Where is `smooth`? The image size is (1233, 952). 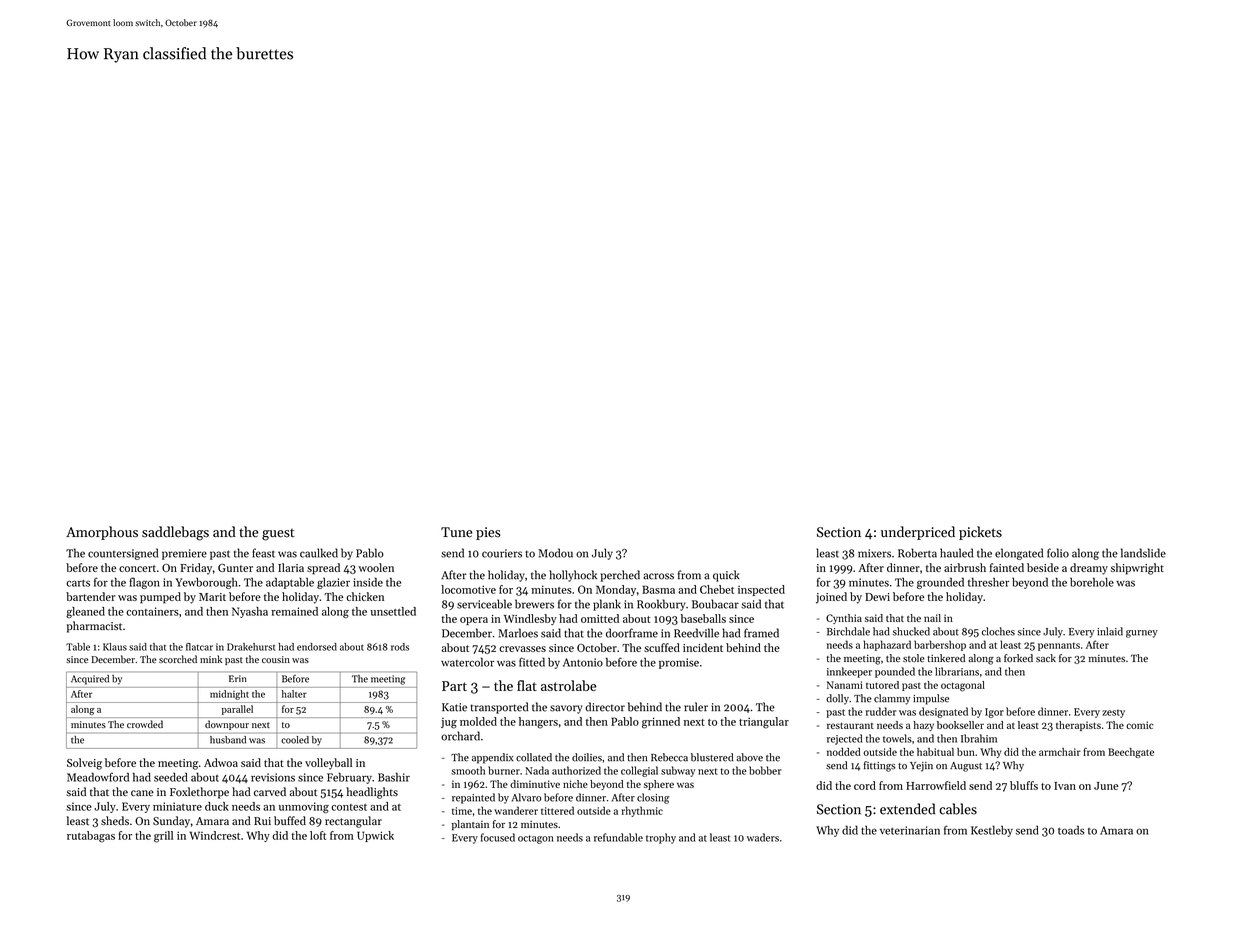 smooth is located at coordinates (468, 770).
